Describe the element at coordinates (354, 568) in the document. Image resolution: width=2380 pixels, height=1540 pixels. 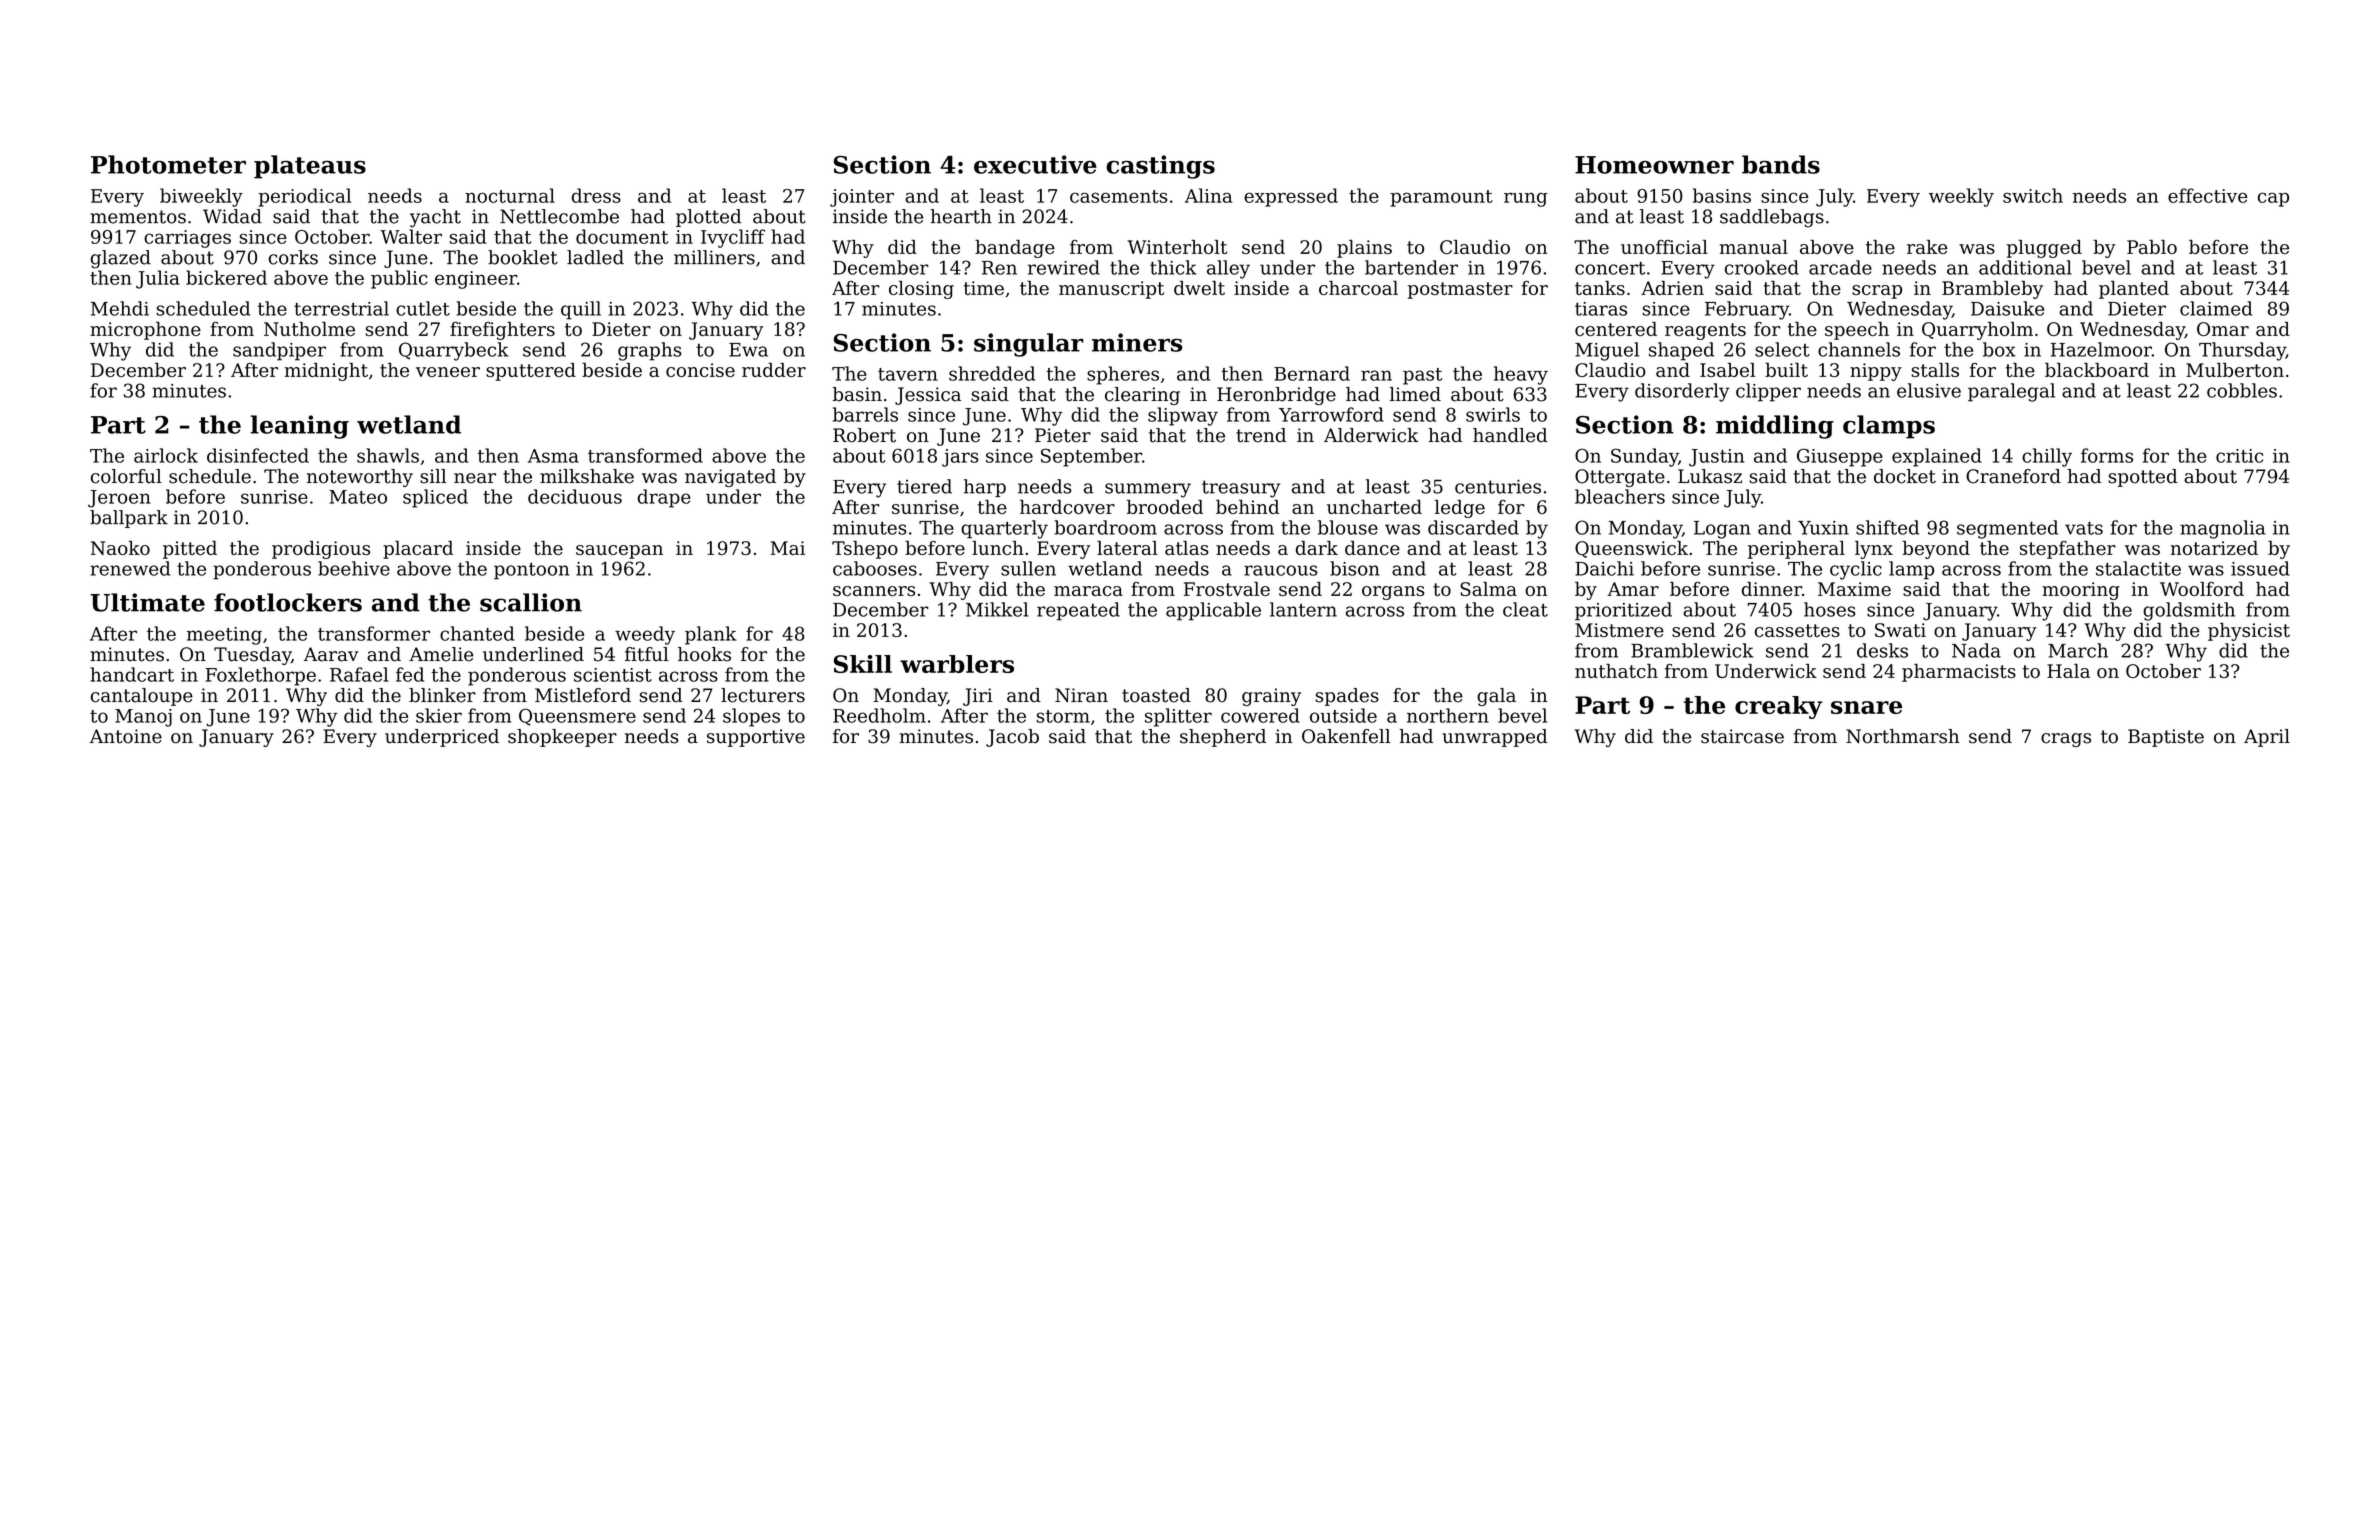
I see `beehive` at that location.
